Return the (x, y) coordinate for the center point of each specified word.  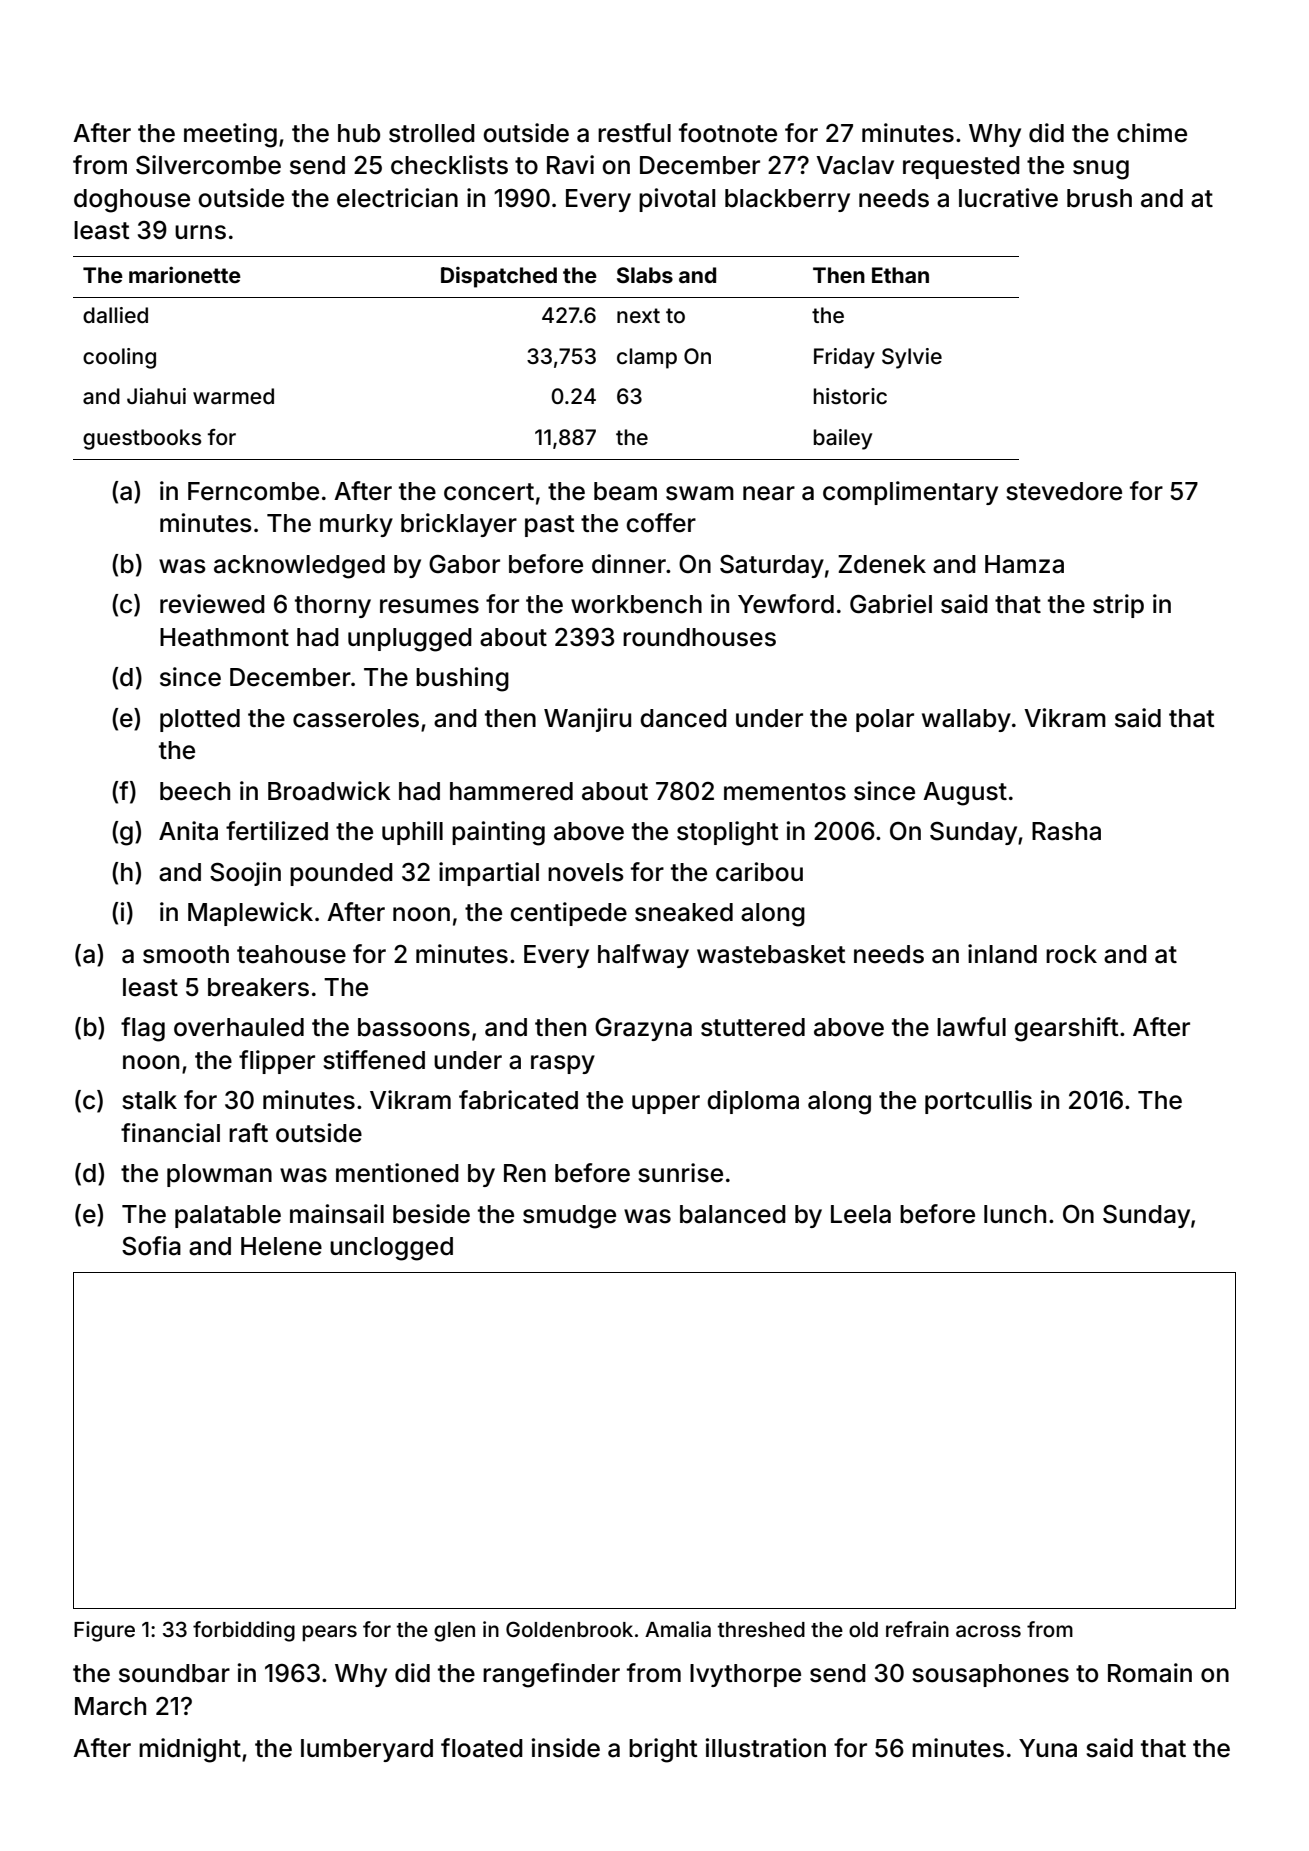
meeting (230, 135)
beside (431, 1214)
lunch (1015, 1214)
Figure (104, 1631)
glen (454, 1632)
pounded (341, 874)
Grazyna (643, 1029)
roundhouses (699, 637)
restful (634, 133)
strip (1118, 606)
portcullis (978, 1102)
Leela (861, 1214)
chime (1152, 133)
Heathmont (224, 637)
